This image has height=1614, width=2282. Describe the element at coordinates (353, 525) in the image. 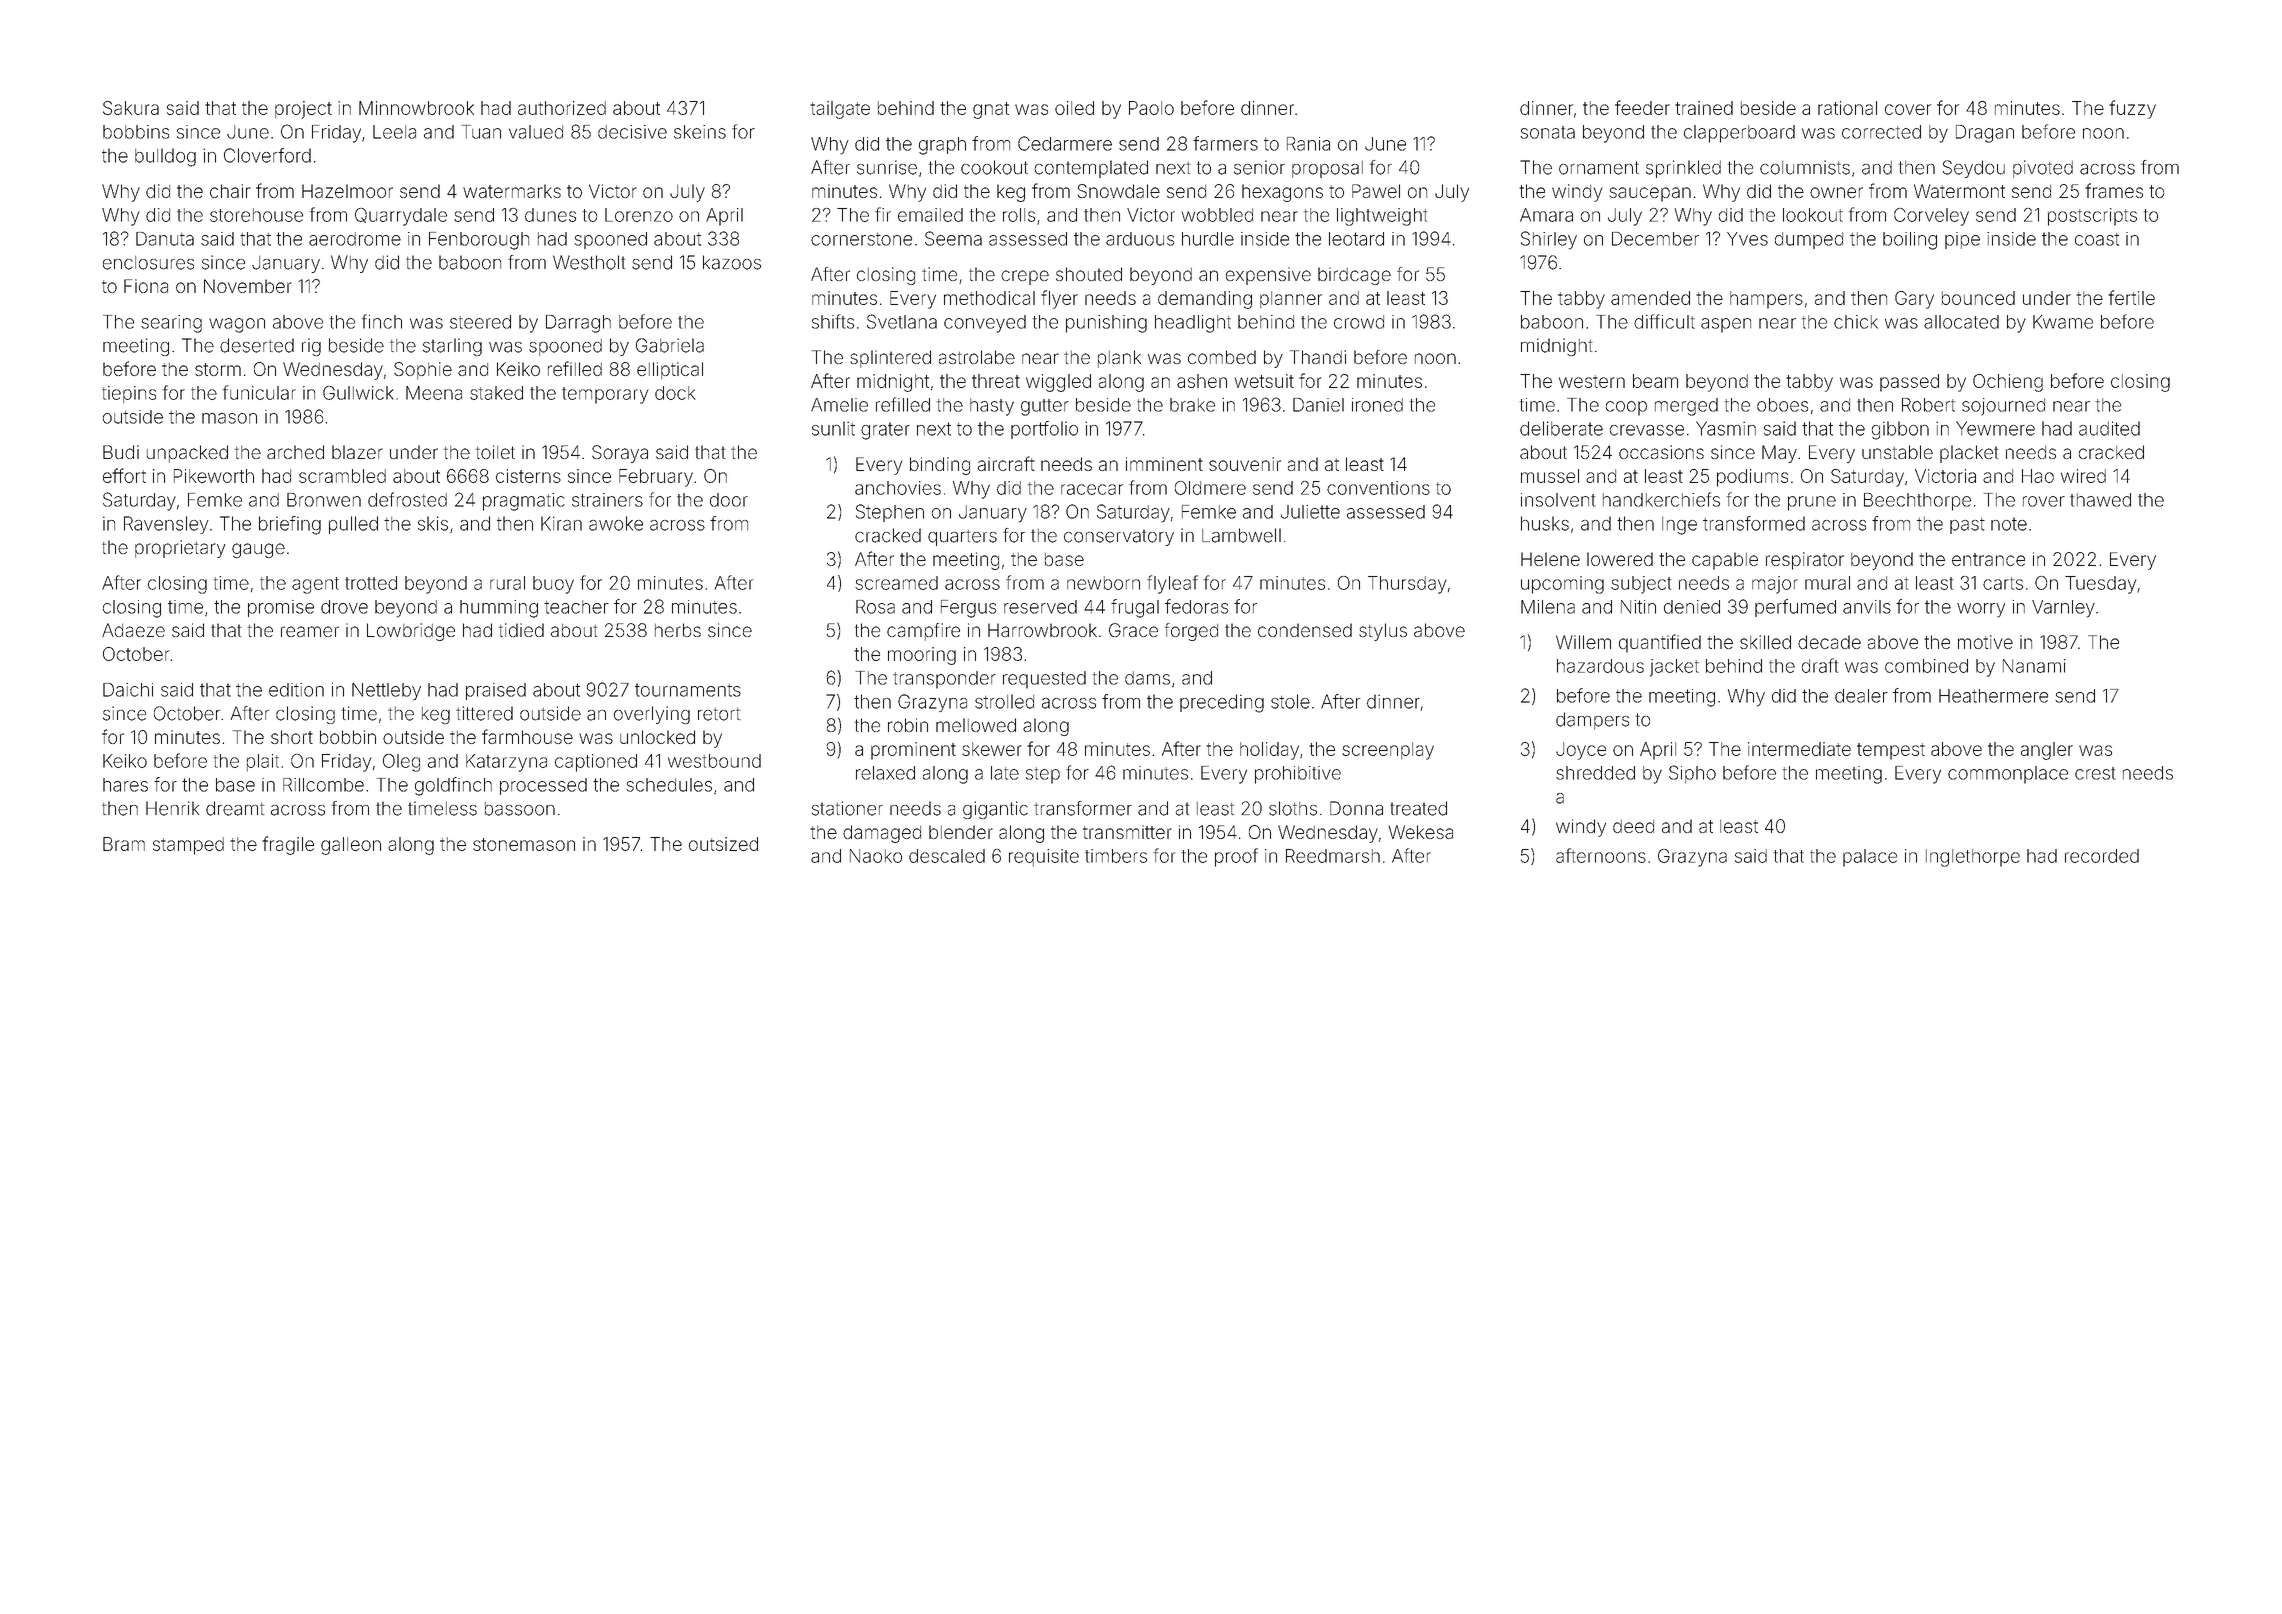

I see `pulled` at that location.
